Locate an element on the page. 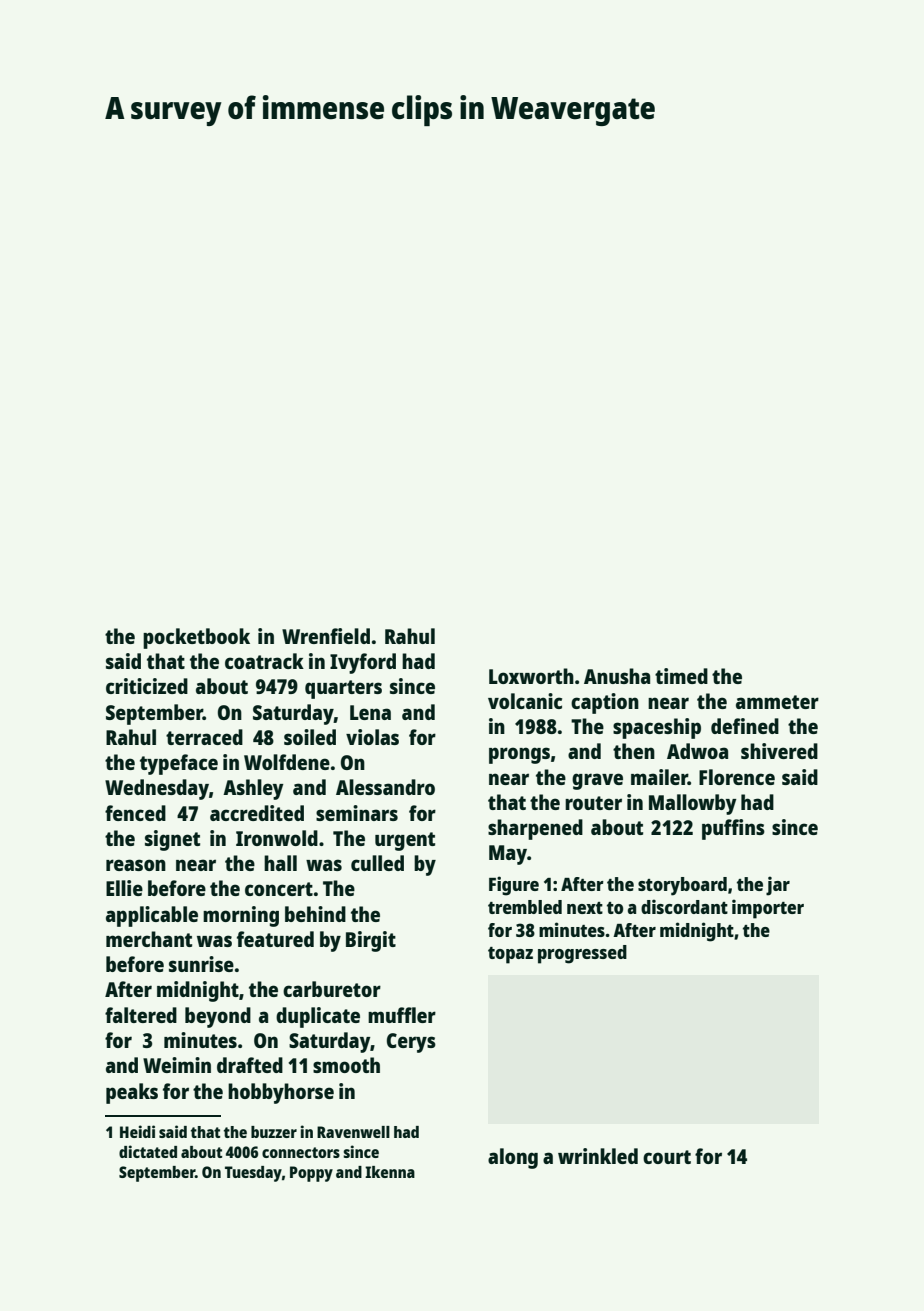 The height and width of the document is (1311, 924). pocketbook is located at coordinates (196, 638).
